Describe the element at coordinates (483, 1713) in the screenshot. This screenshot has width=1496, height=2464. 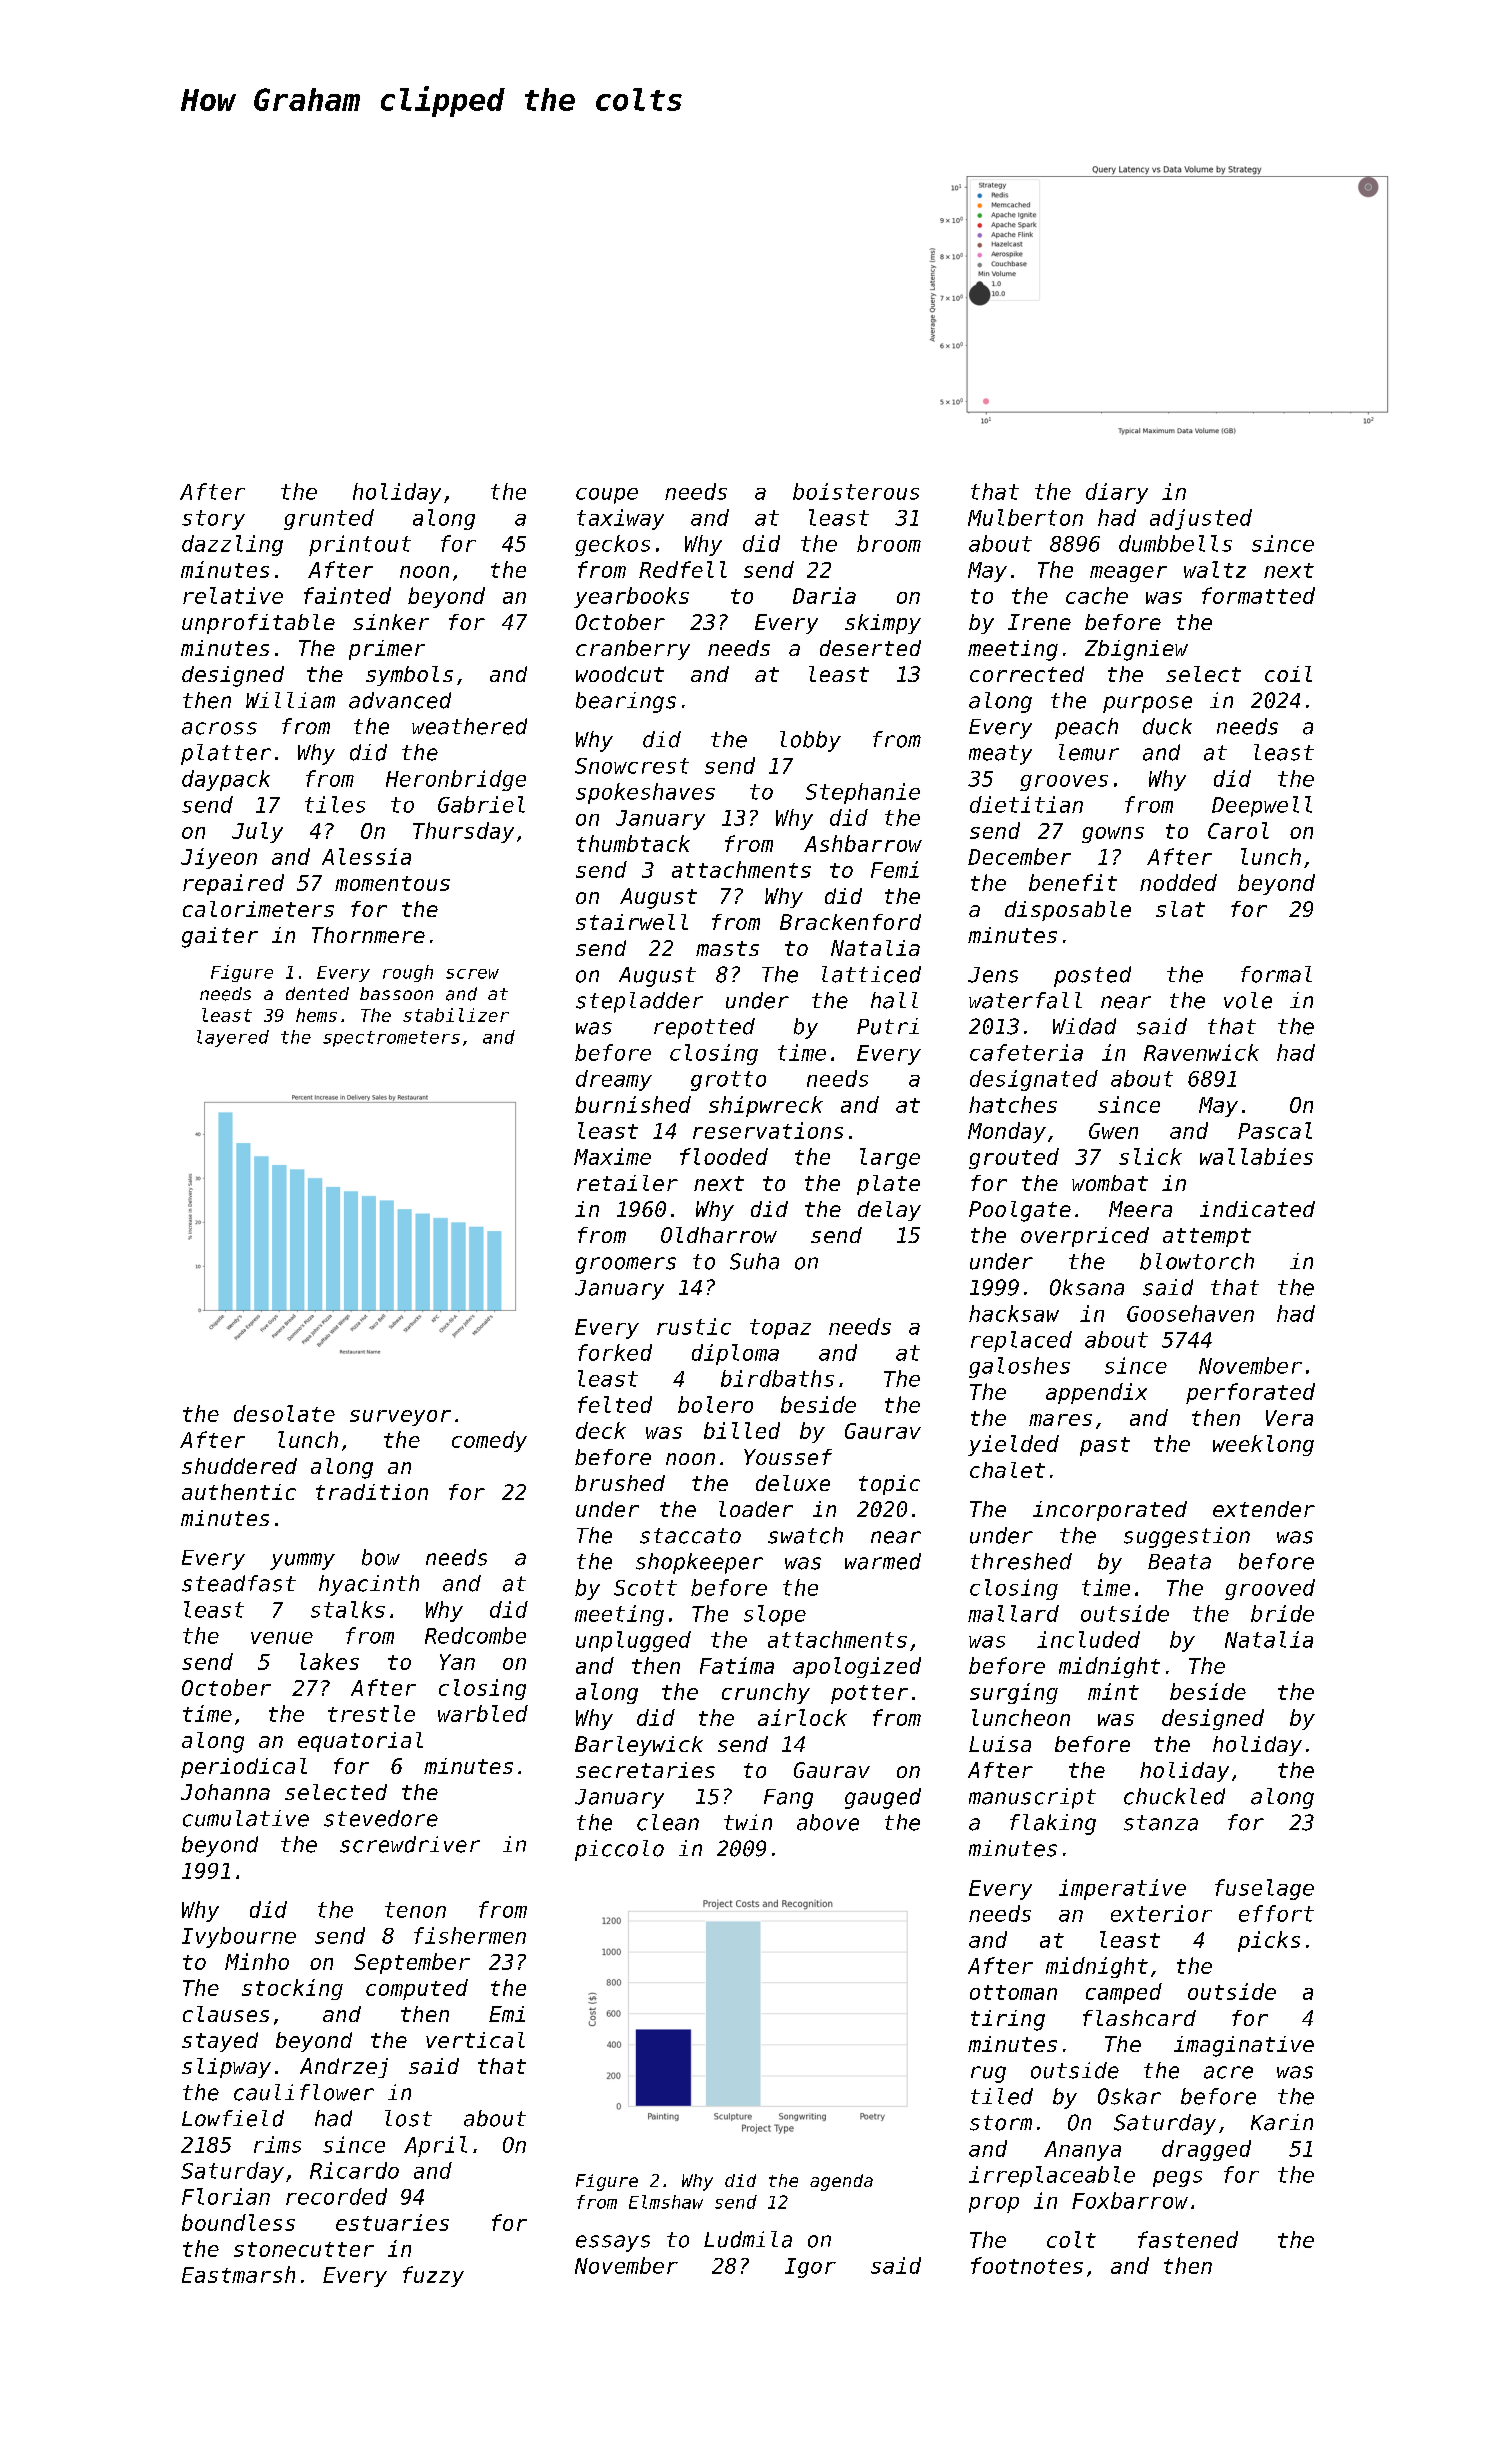
I see `warbled` at that location.
